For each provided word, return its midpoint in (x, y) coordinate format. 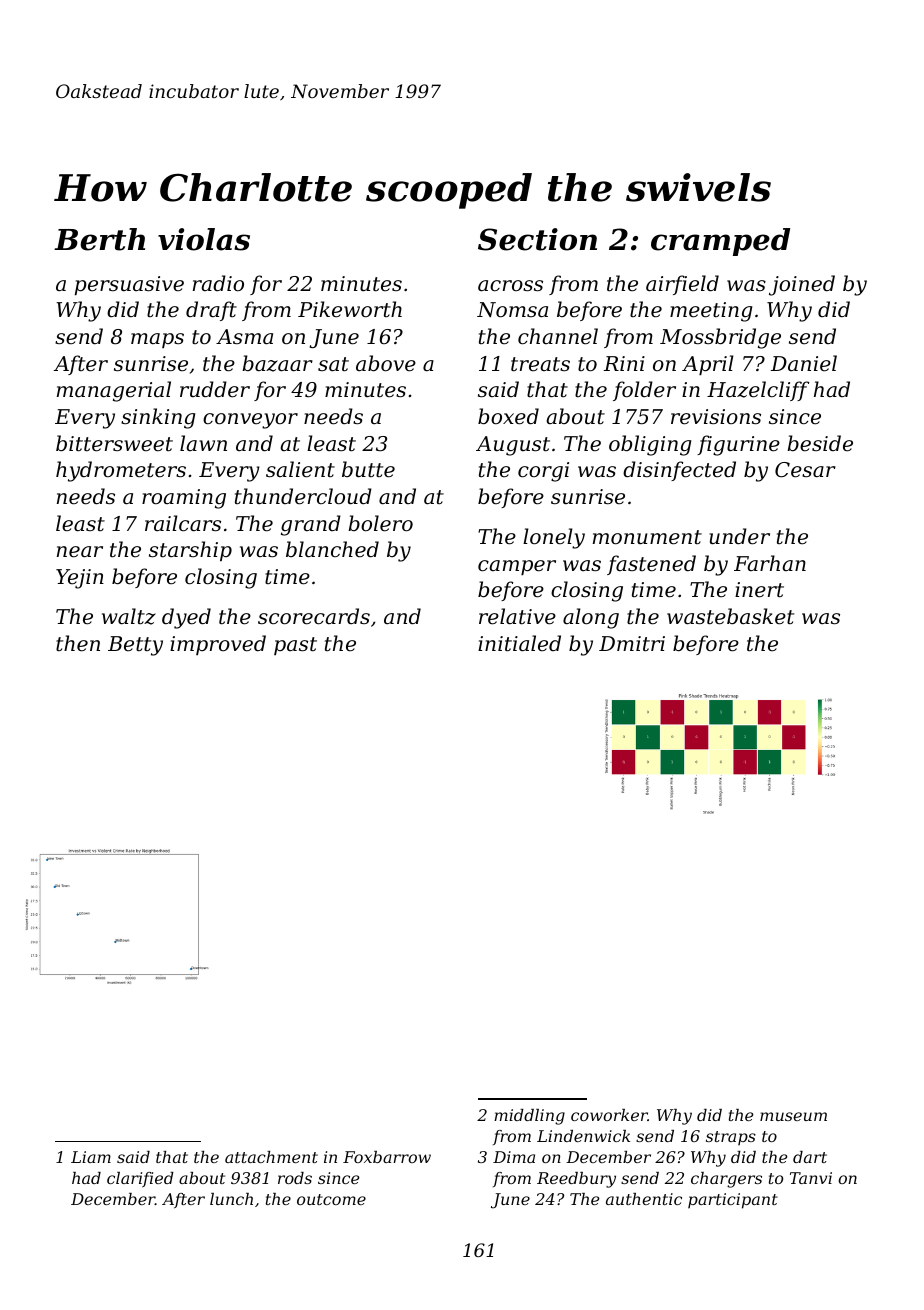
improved (218, 645)
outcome (331, 1199)
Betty (135, 646)
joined (802, 285)
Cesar (805, 470)
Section (537, 239)
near (80, 552)
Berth (99, 239)
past (295, 646)
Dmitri (632, 644)
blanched (332, 549)
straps (731, 1138)
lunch (231, 1199)
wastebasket (730, 616)
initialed (519, 643)
